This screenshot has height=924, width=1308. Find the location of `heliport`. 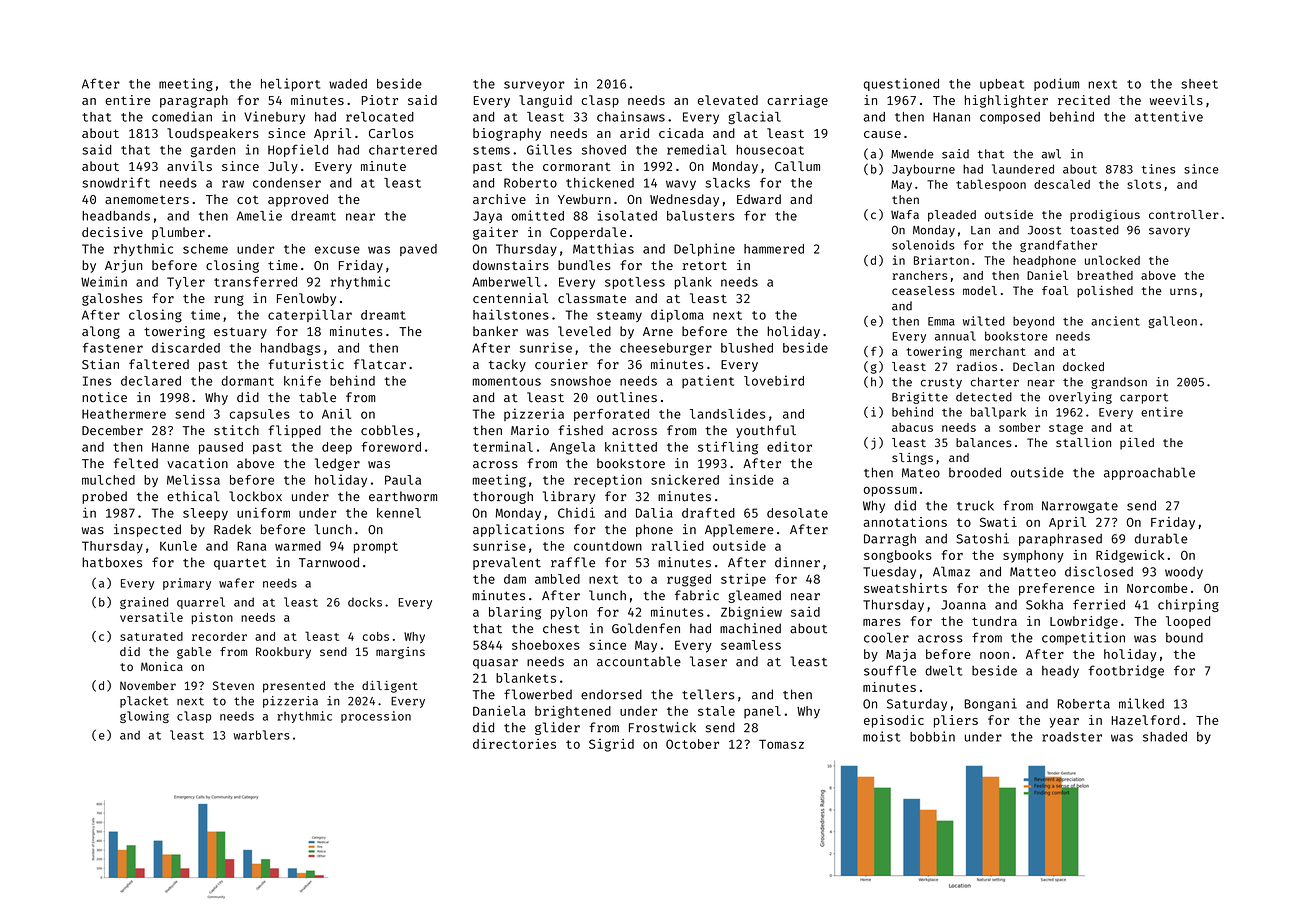

heliport is located at coordinates (290, 84).
